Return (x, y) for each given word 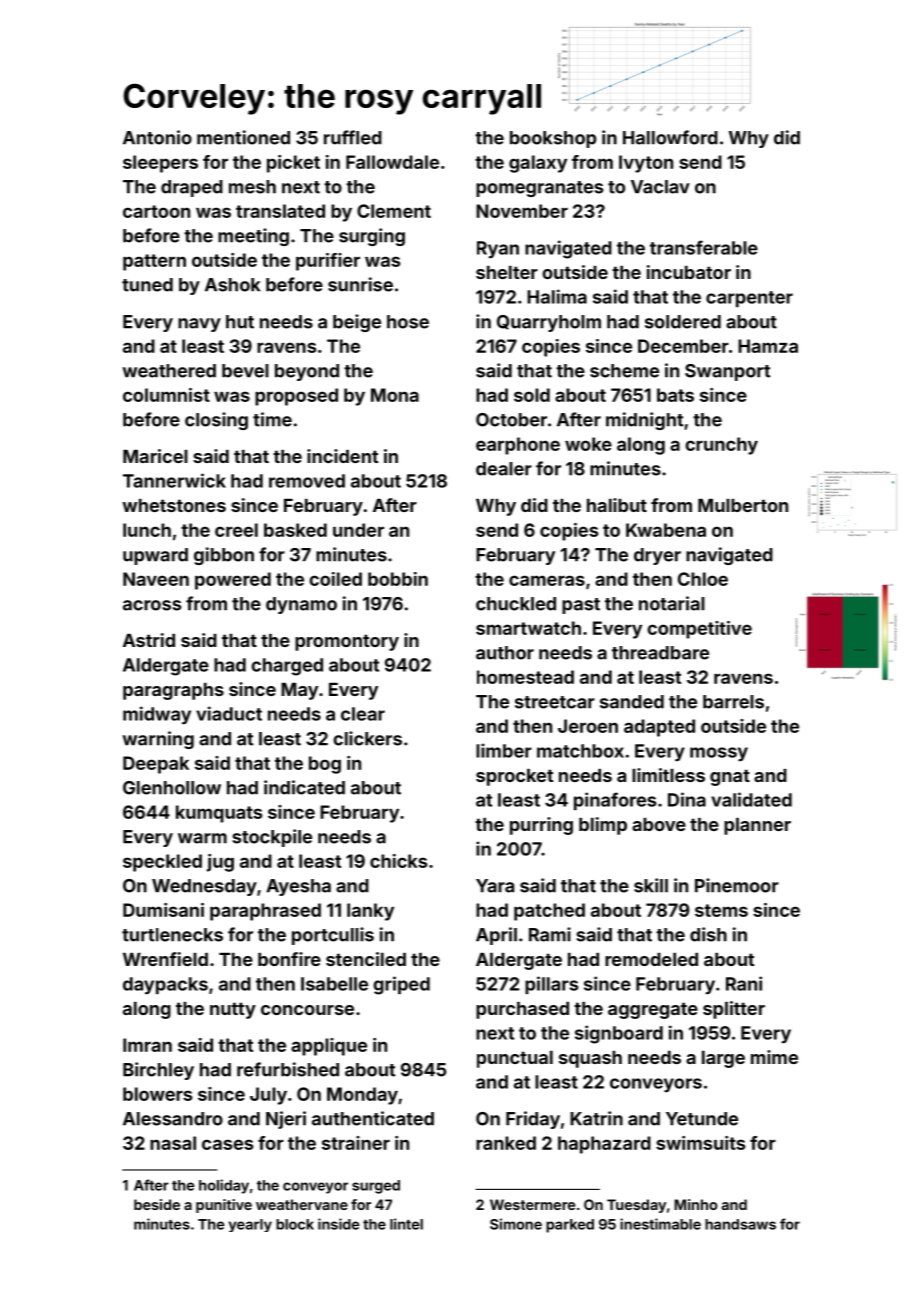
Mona (395, 395)
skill (651, 885)
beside (157, 1204)
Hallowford (670, 137)
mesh (252, 187)
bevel (245, 371)
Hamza (768, 346)
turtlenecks (172, 935)
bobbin (398, 579)
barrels (733, 702)
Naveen (156, 579)
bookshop (553, 139)
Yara (495, 886)
